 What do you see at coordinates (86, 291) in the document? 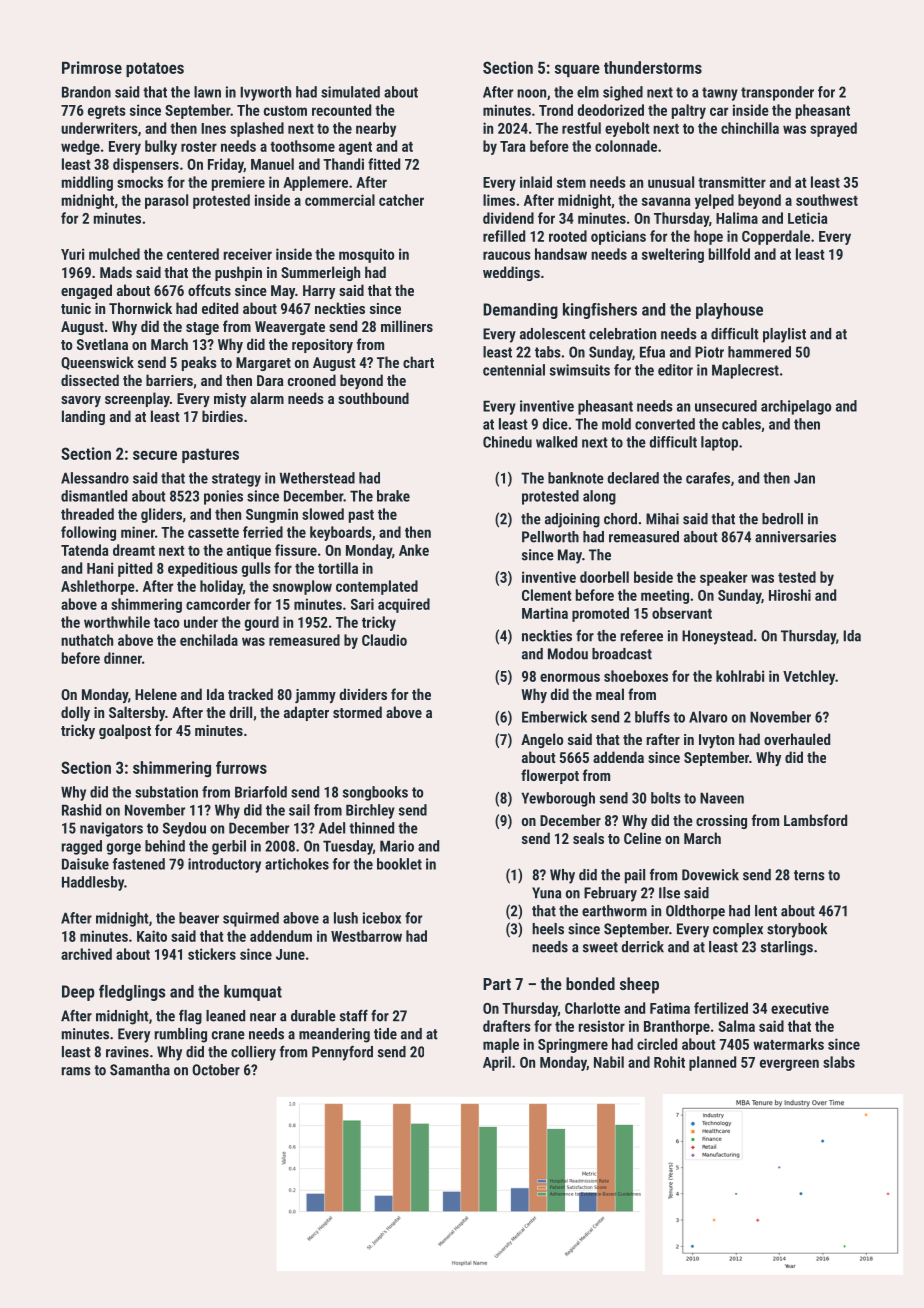
I see `engaged` at bounding box center [86, 291].
